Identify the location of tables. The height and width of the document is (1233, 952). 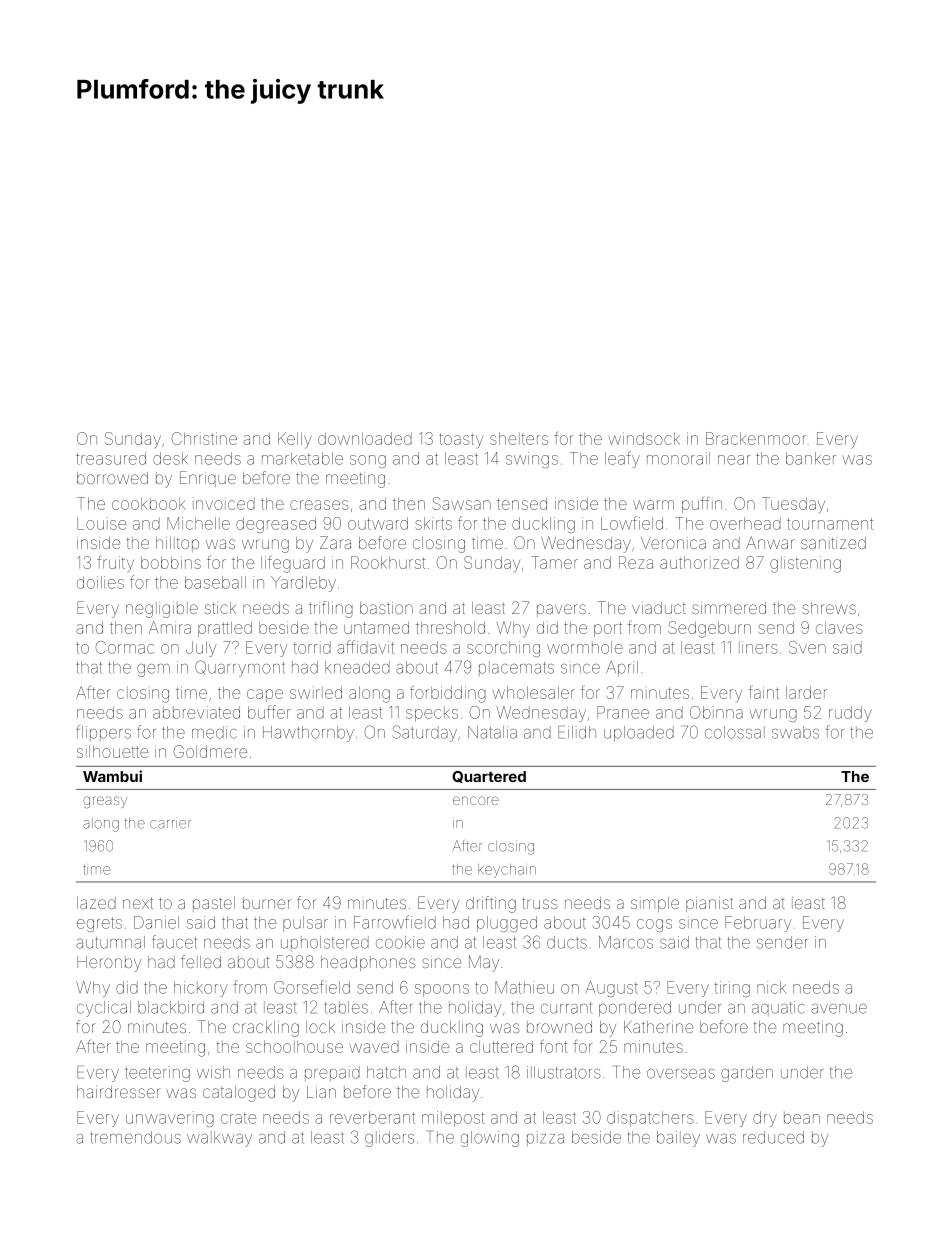
(346, 1007).
